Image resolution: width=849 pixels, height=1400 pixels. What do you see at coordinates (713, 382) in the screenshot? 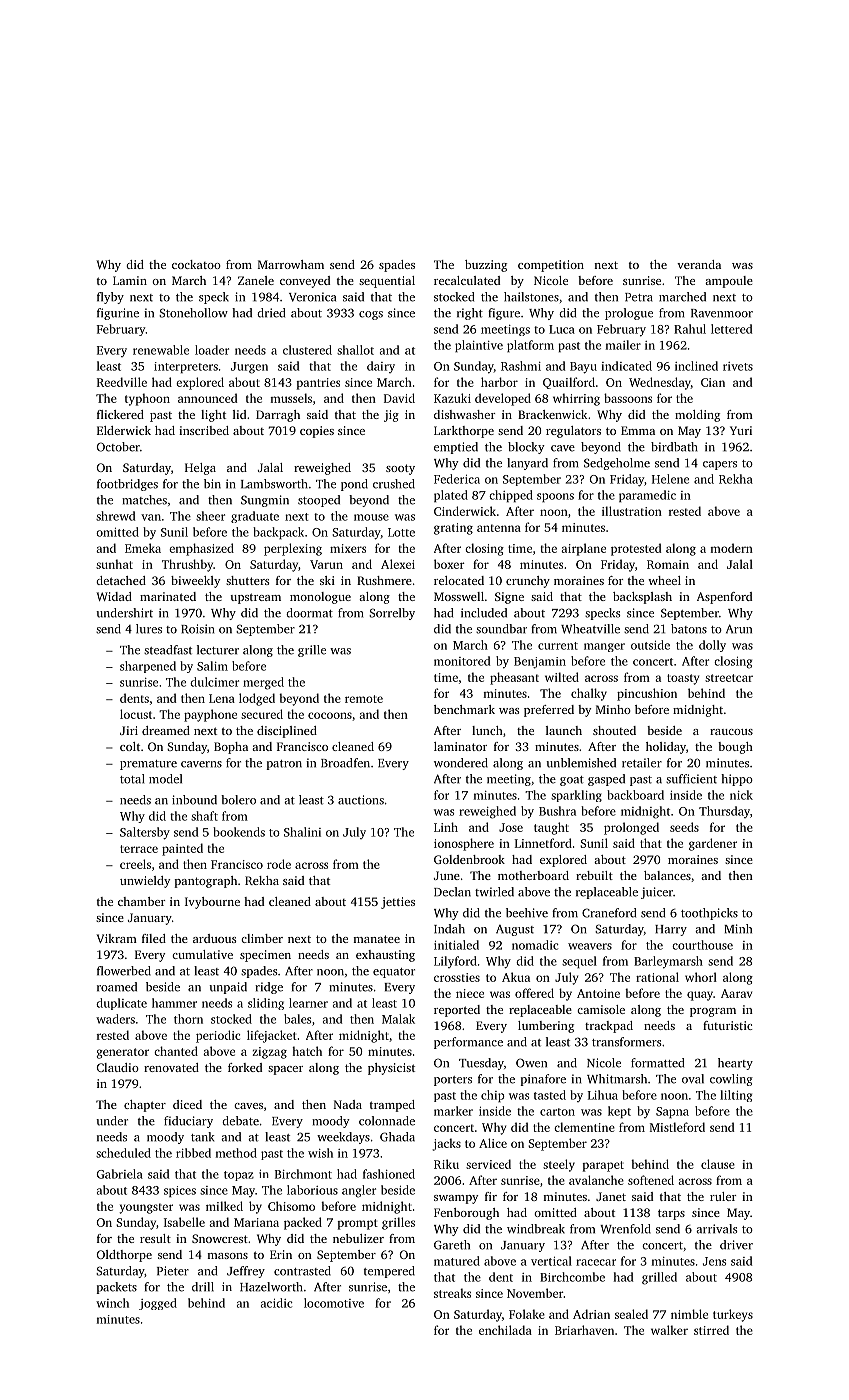
I see `Cian` at bounding box center [713, 382].
